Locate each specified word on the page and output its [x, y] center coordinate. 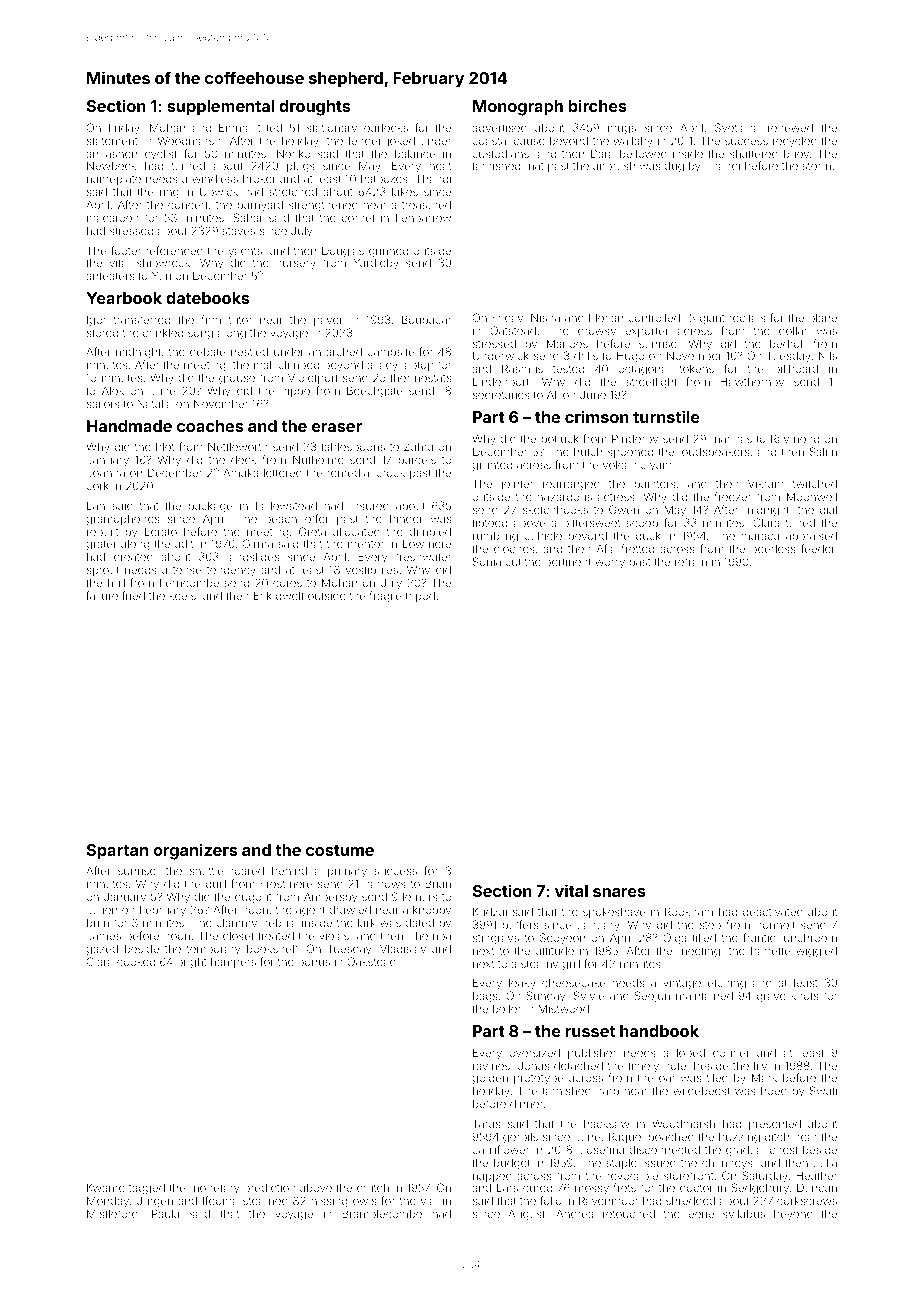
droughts [314, 108]
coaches [210, 426]
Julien [102, 909]
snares [619, 892]
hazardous [565, 497]
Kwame [106, 1187]
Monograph [518, 108]
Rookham [689, 911]
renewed [790, 128]
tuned [800, 523]
